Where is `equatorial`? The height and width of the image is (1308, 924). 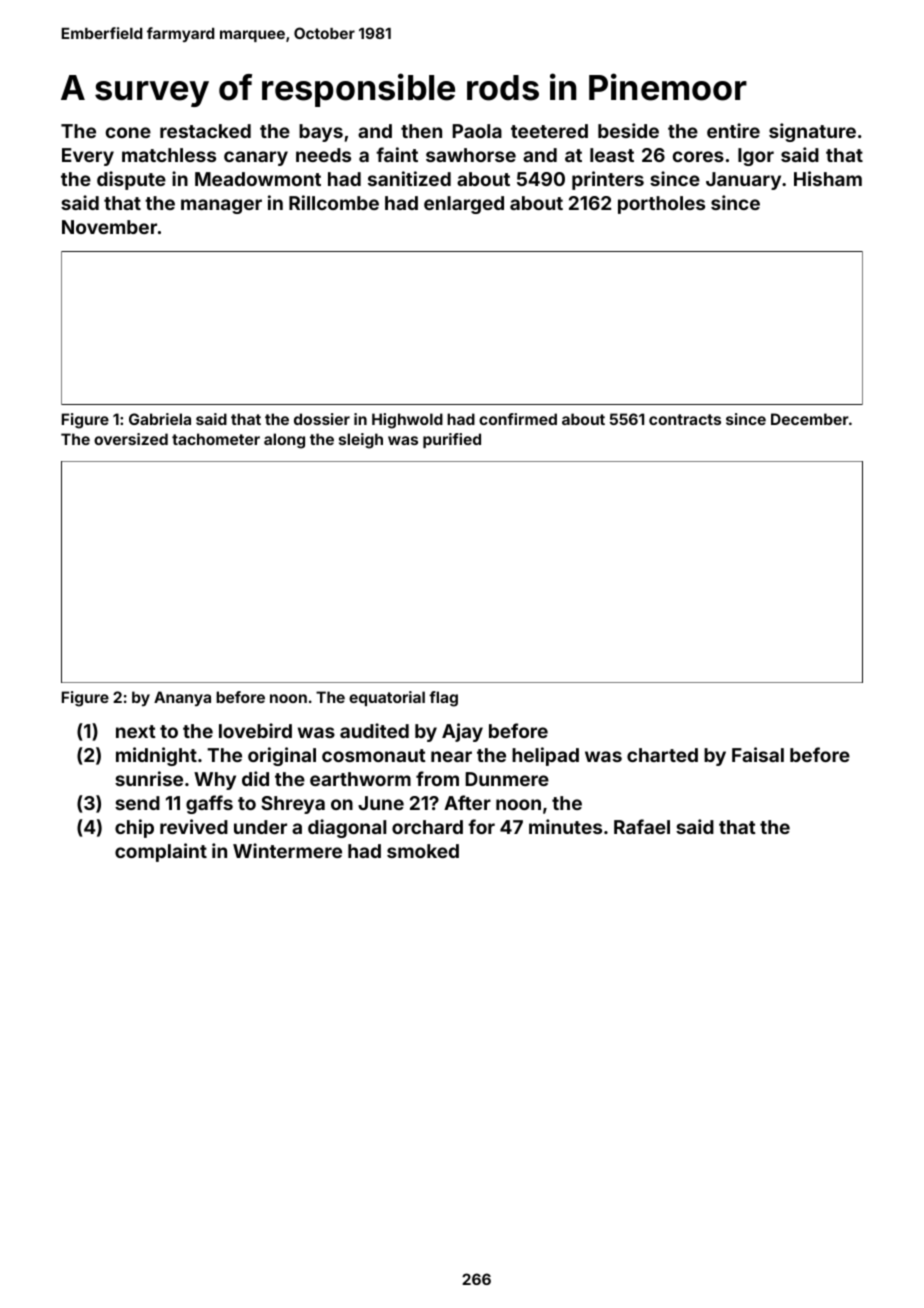 equatorial is located at coordinates (387, 698).
